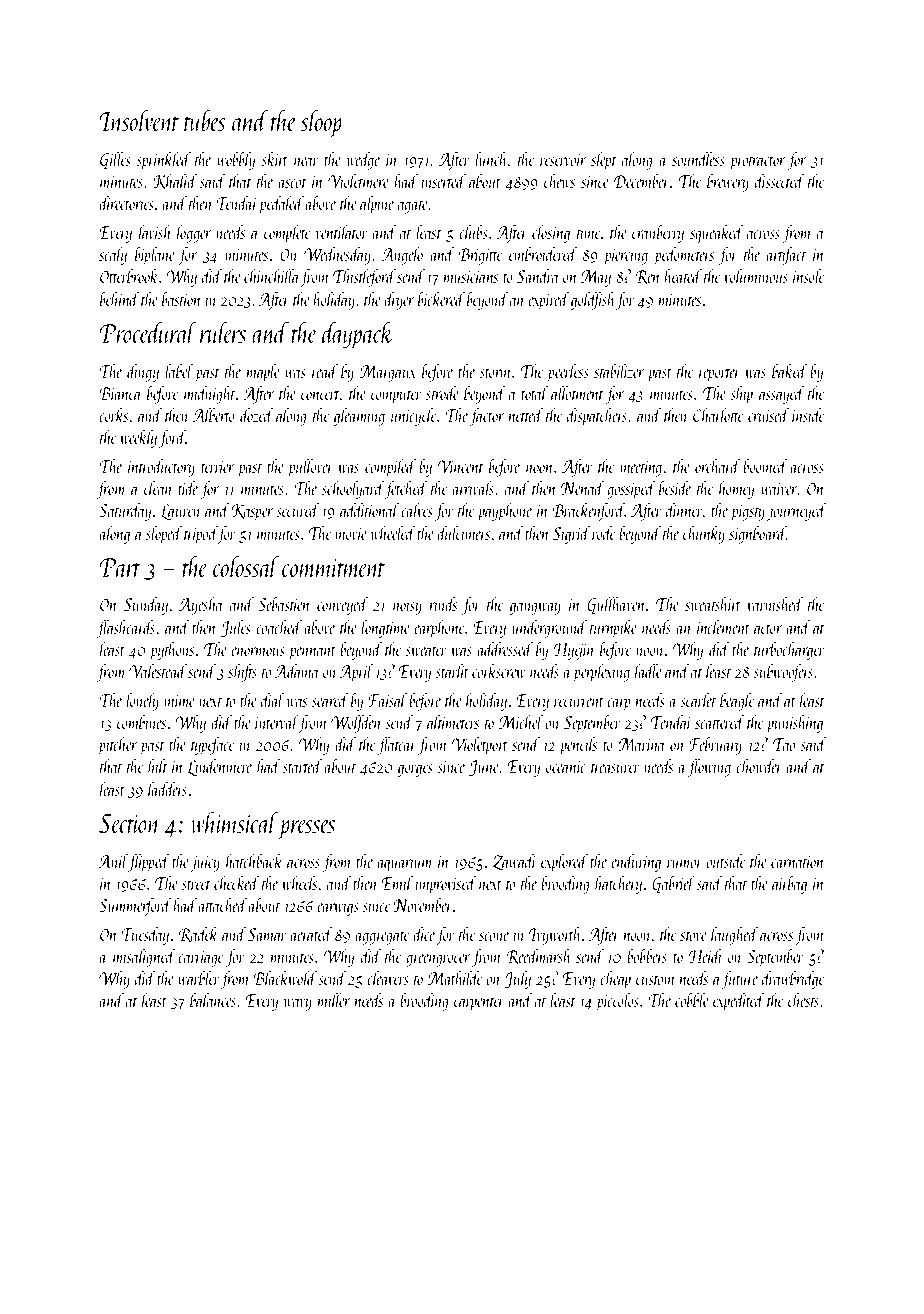 Image resolution: width=924 pixels, height=1314 pixels. Describe the element at coordinates (631, 490) in the image. I see `gossiped` at that location.
